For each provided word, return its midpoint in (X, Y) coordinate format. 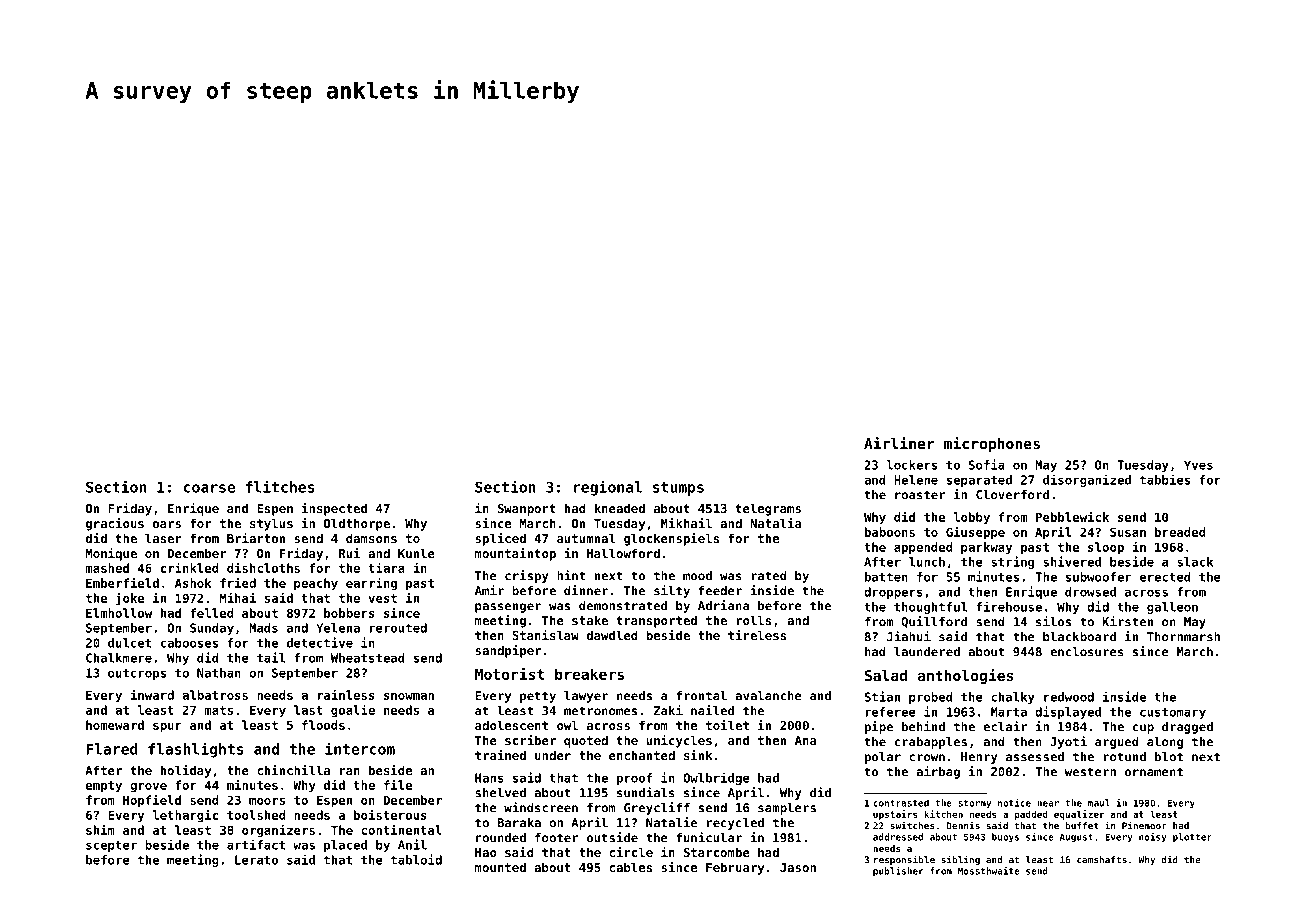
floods (323, 725)
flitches (280, 487)
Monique (111, 554)
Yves (1198, 465)
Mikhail (686, 523)
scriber (530, 740)
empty (104, 787)
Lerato (256, 860)
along (1165, 743)
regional (608, 488)
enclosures (1087, 652)
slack (1195, 562)
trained (500, 755)
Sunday (212, 629)
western (1090, 772)
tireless (757, 635)
